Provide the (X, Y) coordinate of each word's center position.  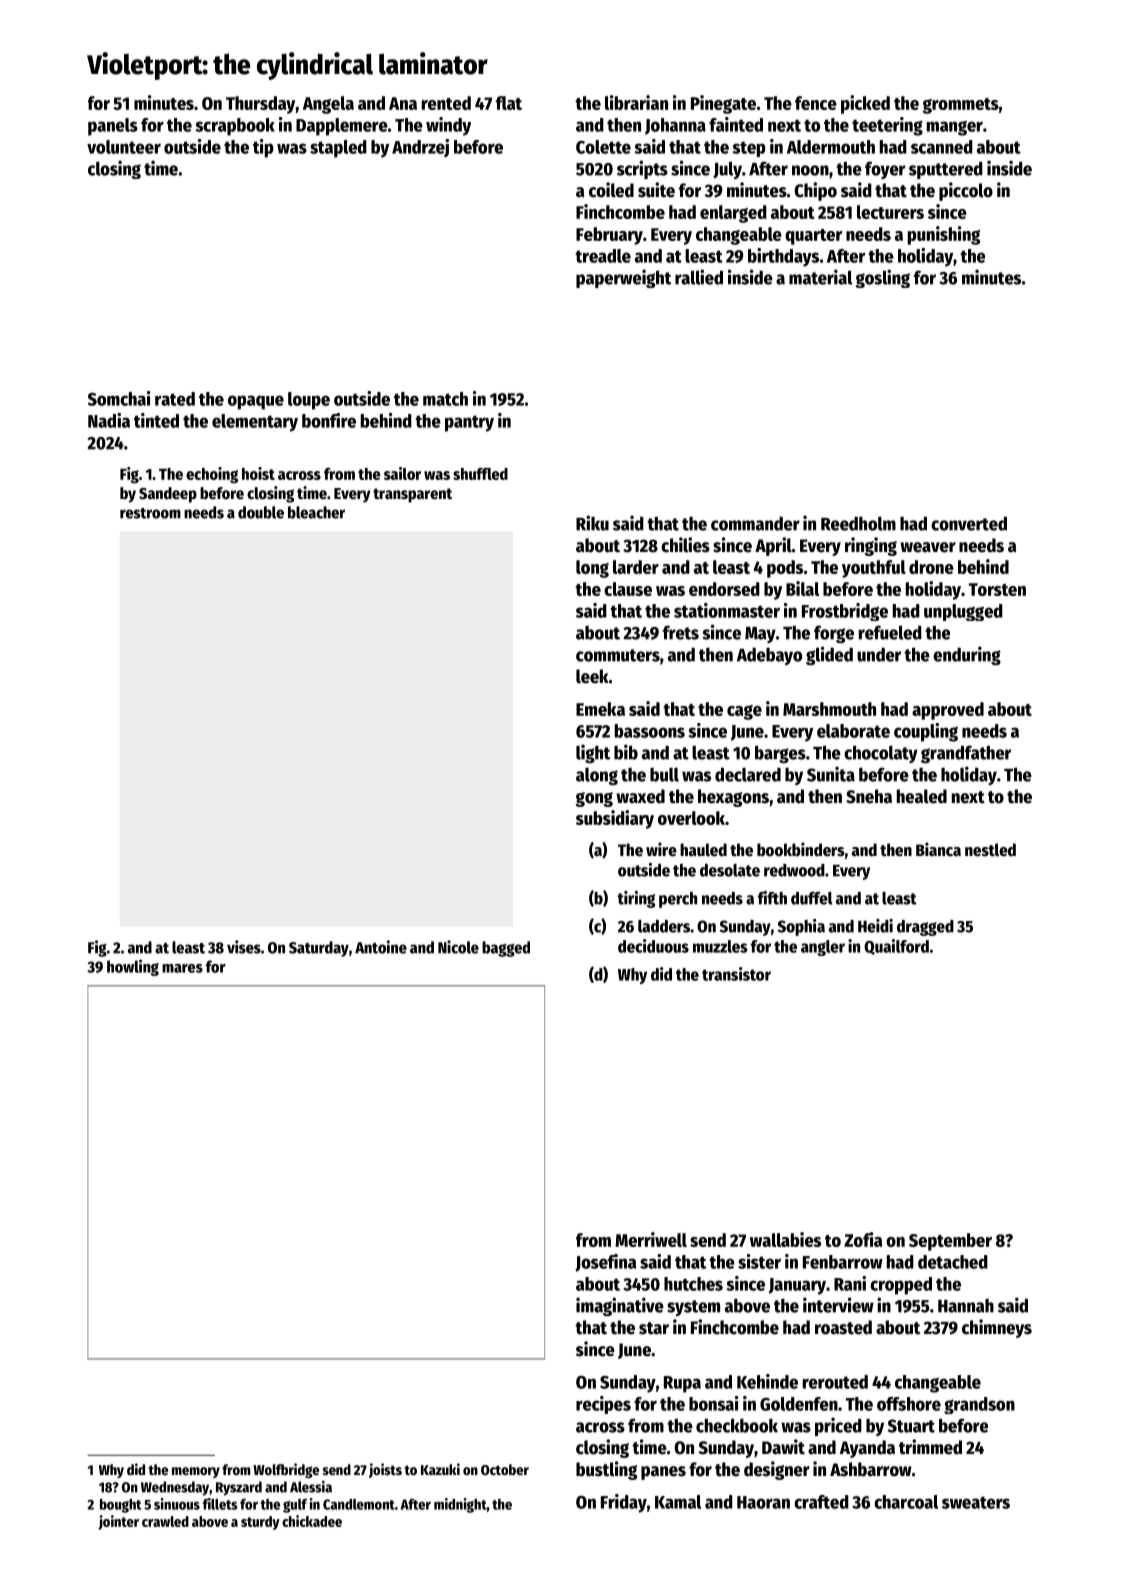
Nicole (458, 947)
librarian (636, 102)
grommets (961, 106)
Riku (592, 523)
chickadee (312, 1521)
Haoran (763, 1502)
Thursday (261, 105)
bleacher (316, 512)
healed (922, 796)
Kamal (678, 1502)
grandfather (966, 754)
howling (133, 967)
